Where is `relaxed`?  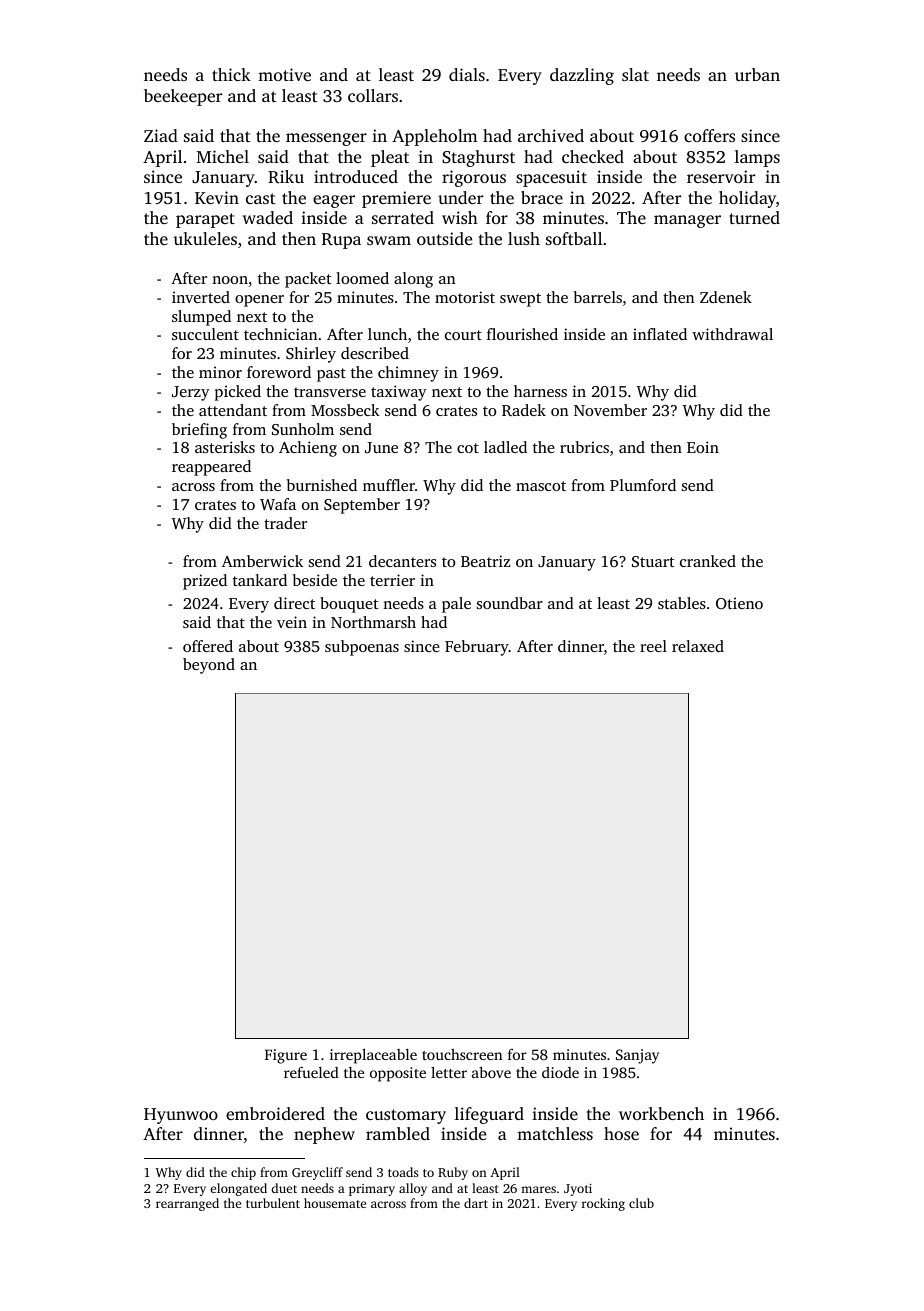 relaxed is located at coordinates (698, 646).
